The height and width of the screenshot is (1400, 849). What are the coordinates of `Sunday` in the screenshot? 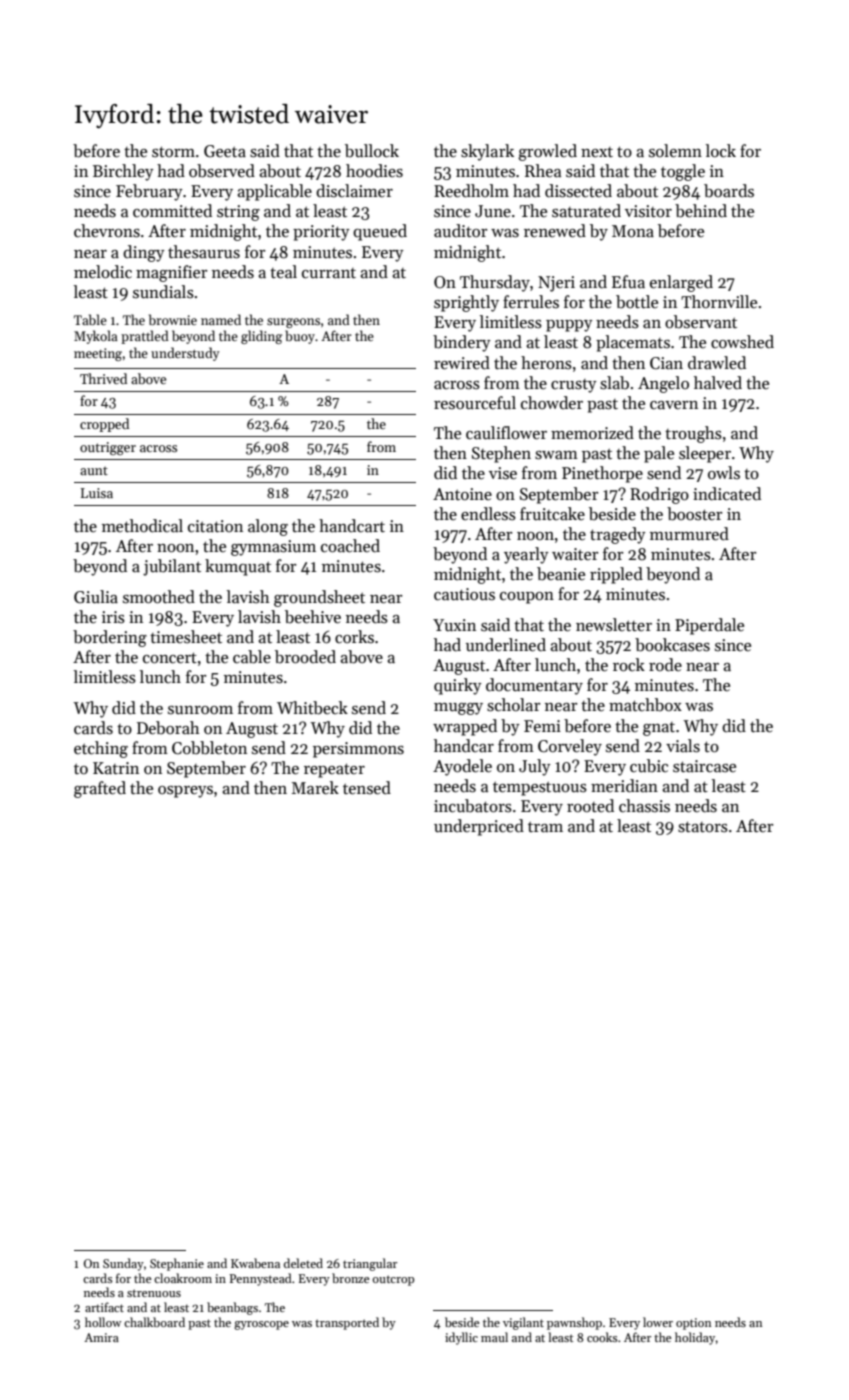 It's located at (123, 1264).
